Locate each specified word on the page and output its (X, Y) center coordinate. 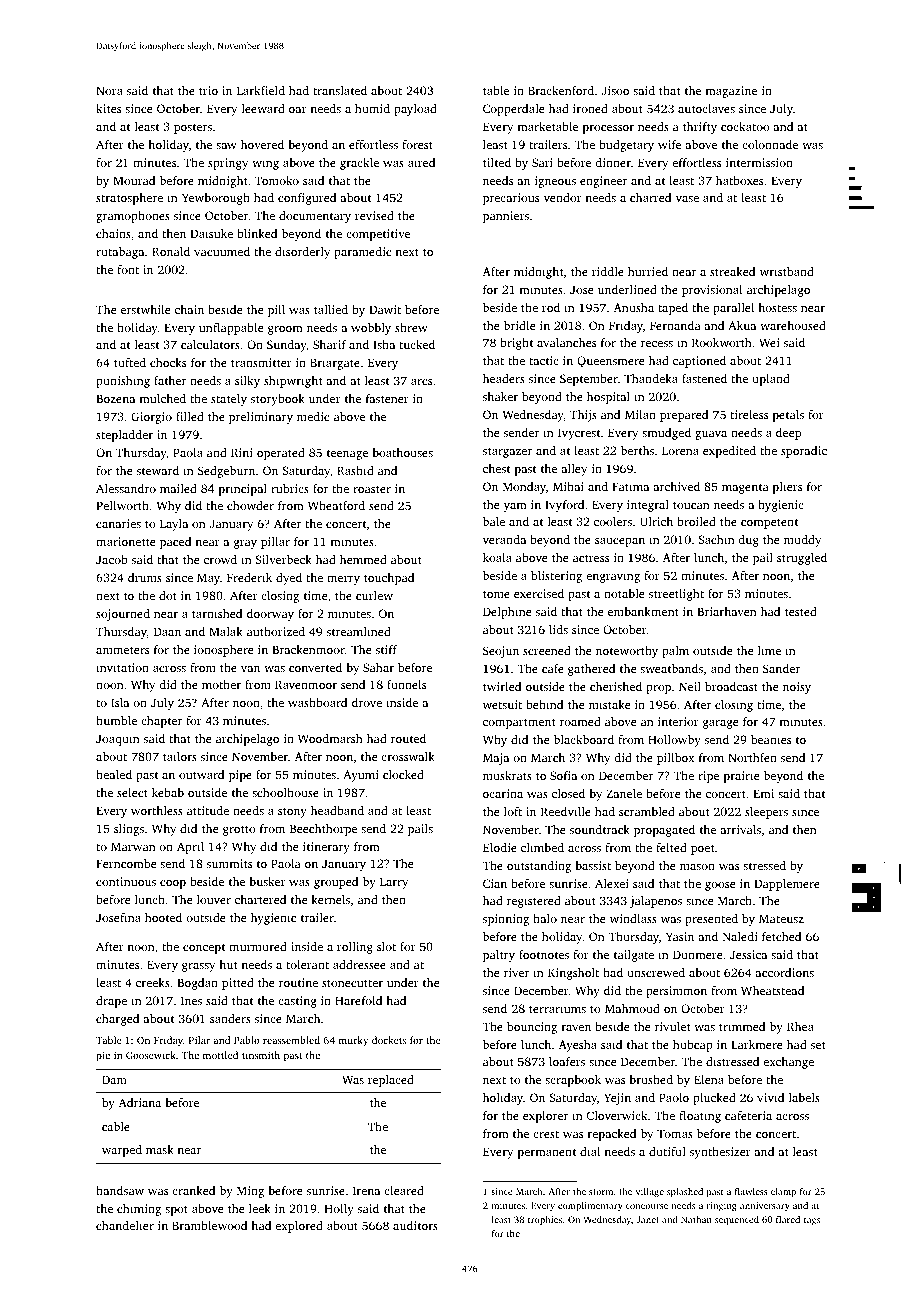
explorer (545, 1117)
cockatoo (745, 126)
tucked (417, 344)
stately (229, 400)
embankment (643, 611)
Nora (109, 90)
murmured (258, 946)
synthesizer (720, 1153)
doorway (270, 615)
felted (671, 847)
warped (122, 1151)
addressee (359, 964)
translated (340, 90)
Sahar (378, 667)
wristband (787, 271)
